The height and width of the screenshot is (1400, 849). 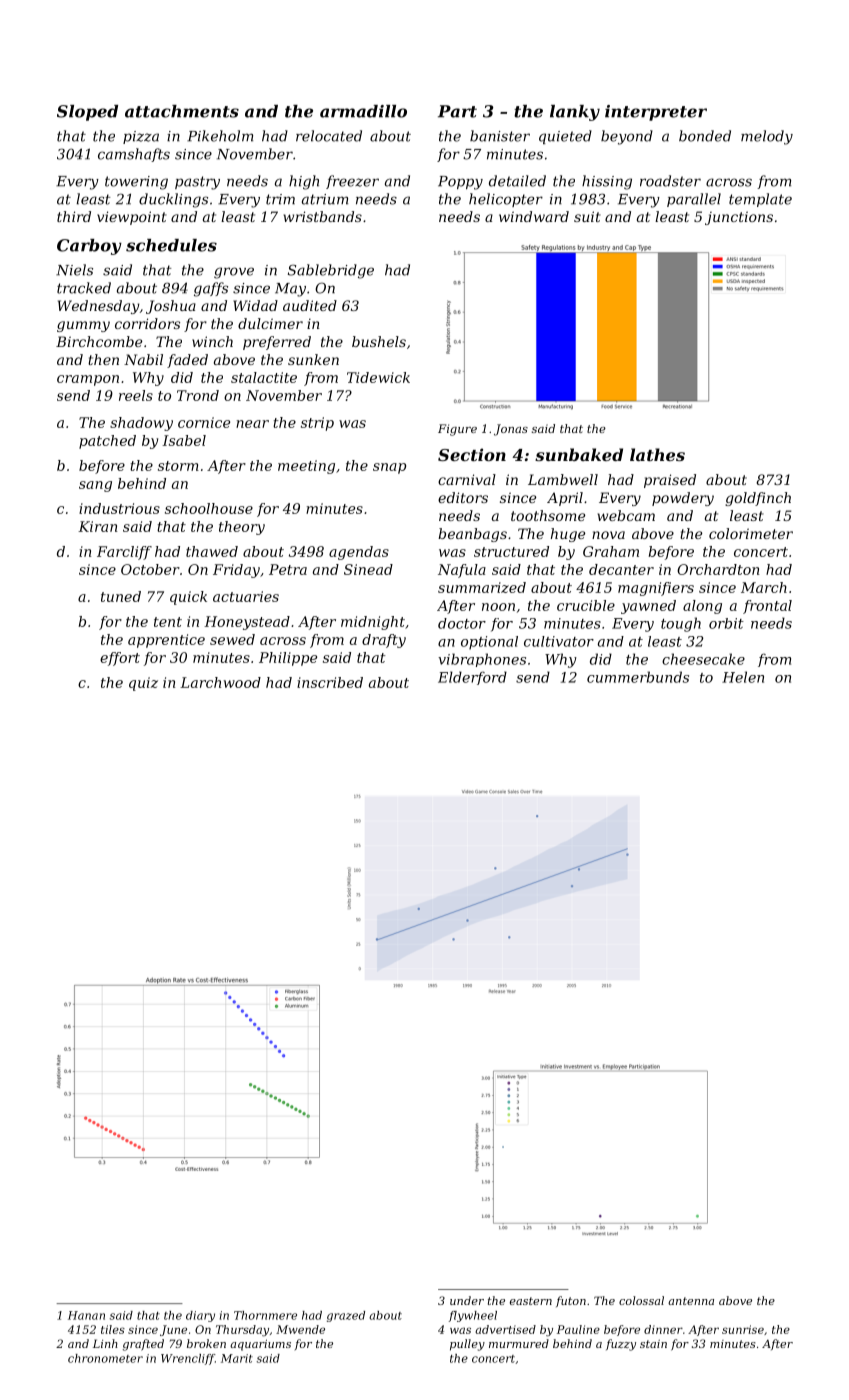 What do you see at coordinates (621, 1345) in the screenshot?
I see `fuzzy` at bounding box center [621, 1345].
